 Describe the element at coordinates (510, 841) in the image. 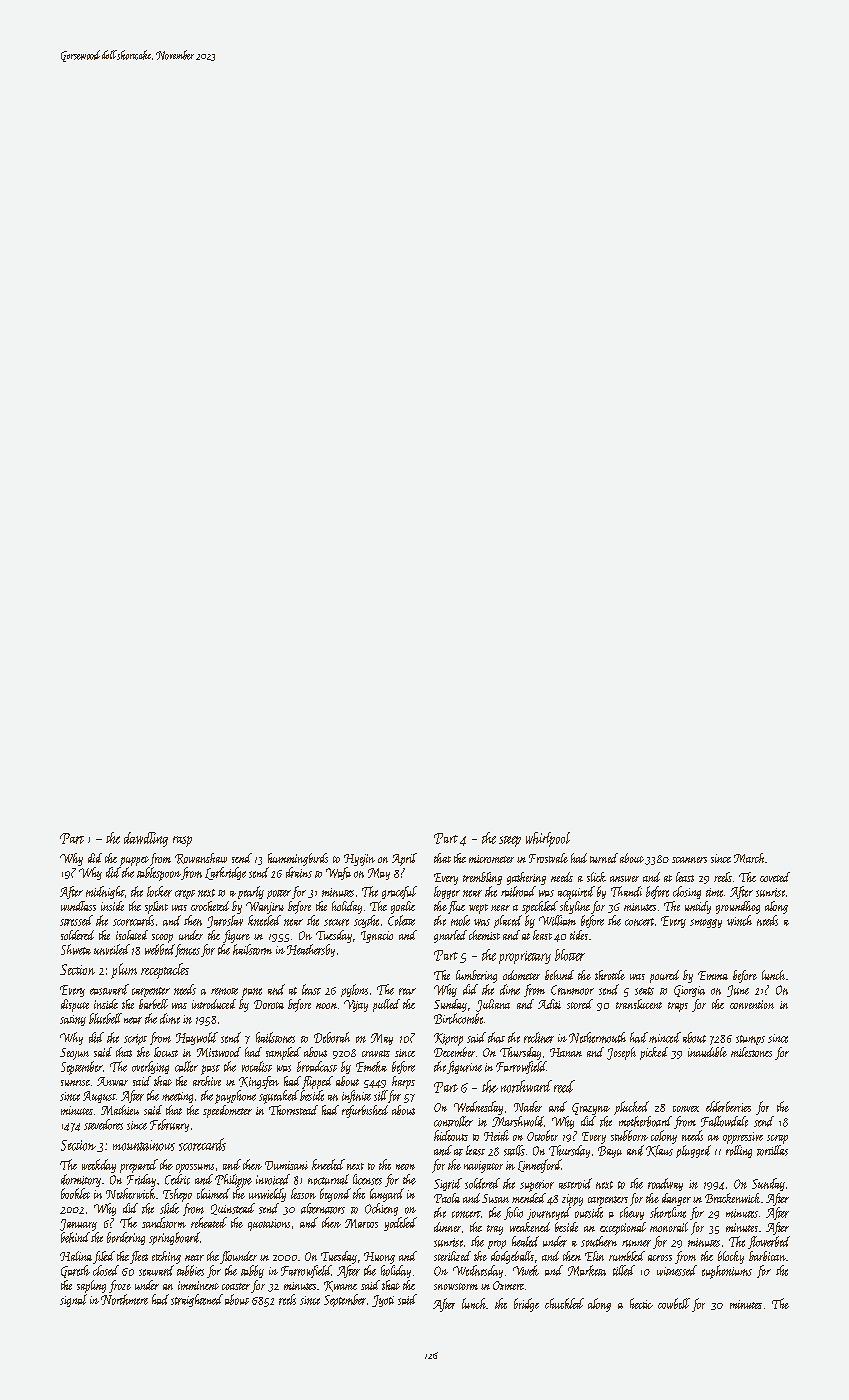

I see `steep` at that location.
